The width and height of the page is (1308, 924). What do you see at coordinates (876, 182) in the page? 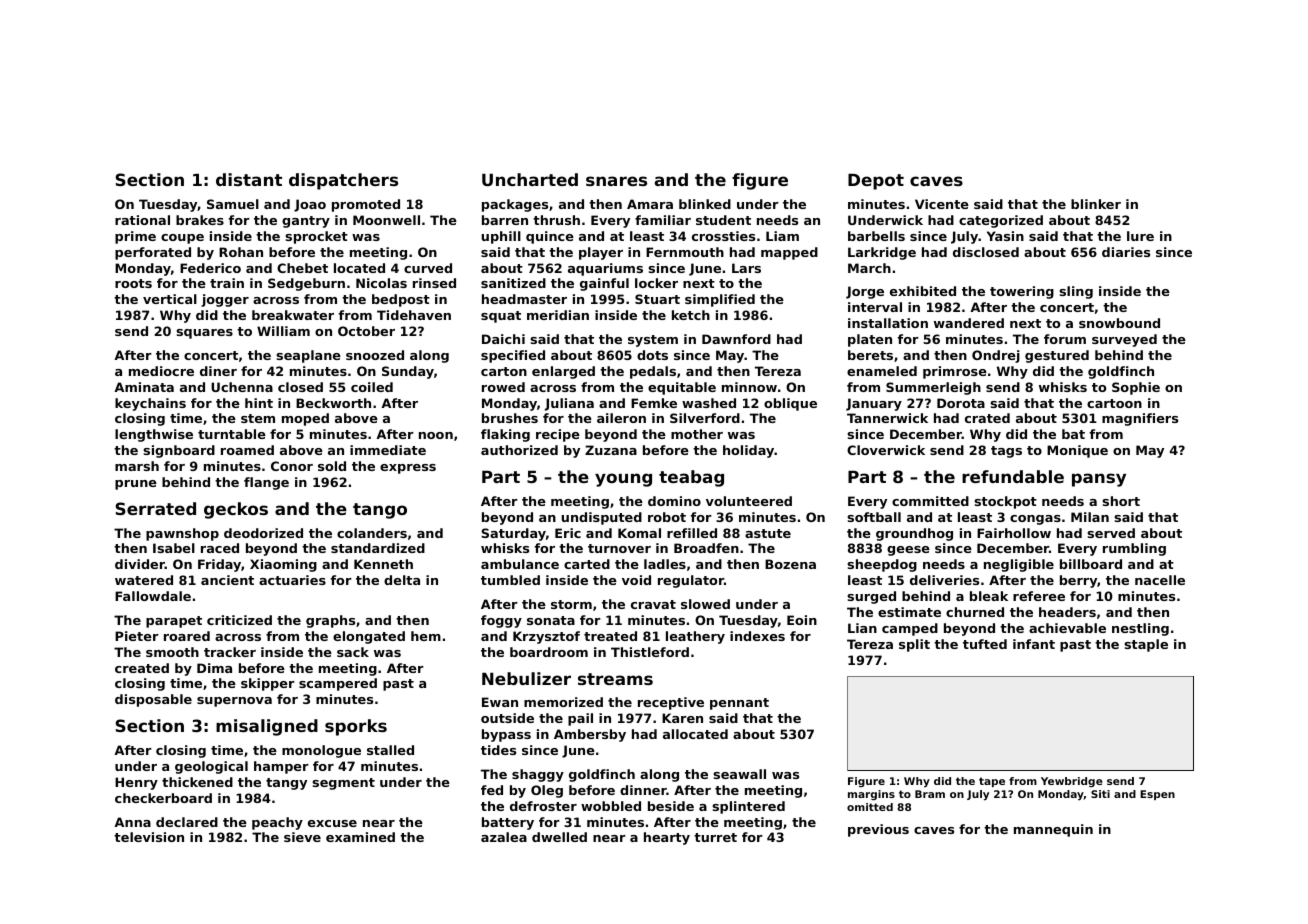
I see `Depot` at bounding box center [876, 182].
